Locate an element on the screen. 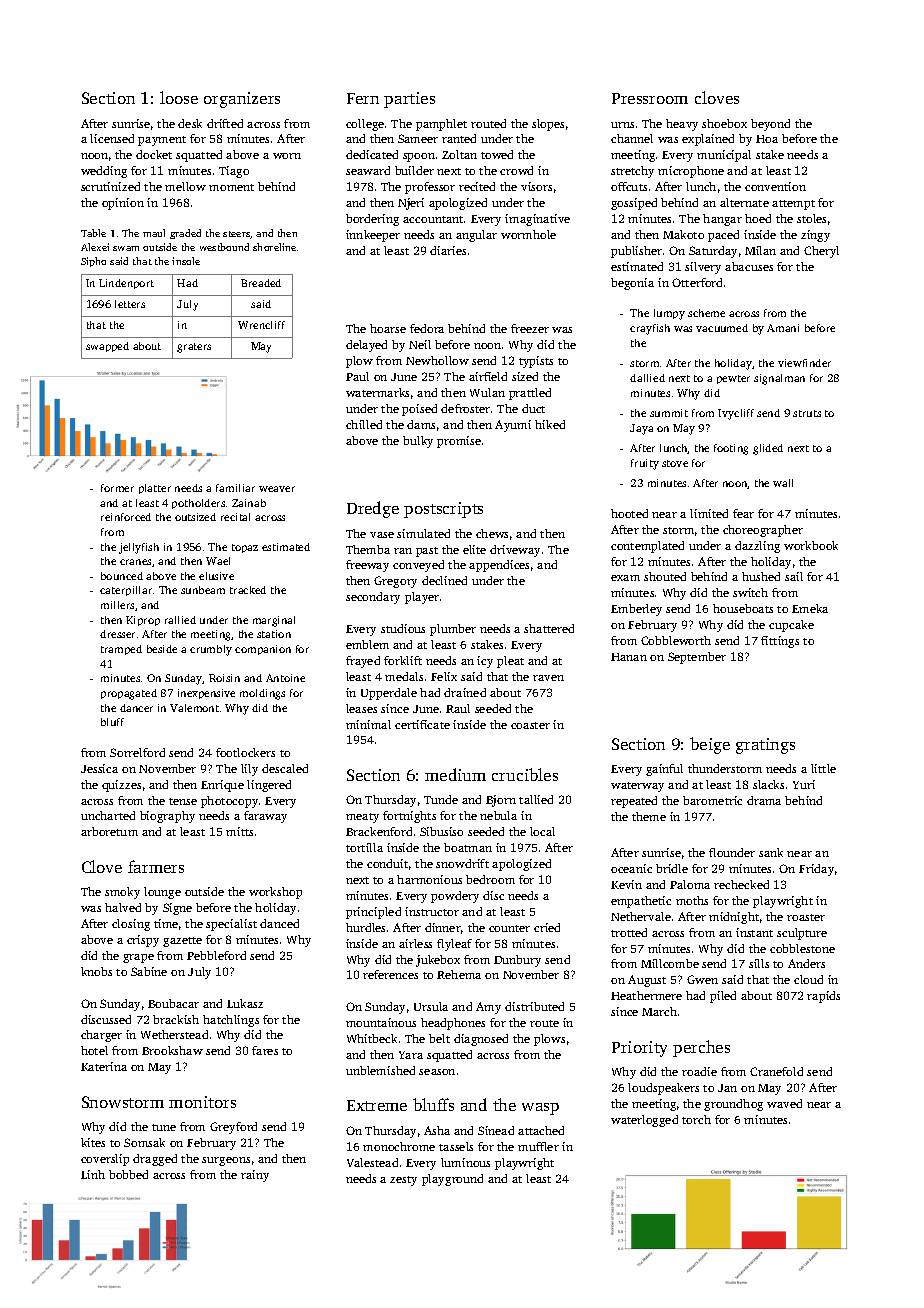 The image size is (924, 1308). abacuses is located at coordinates (749, 266).
